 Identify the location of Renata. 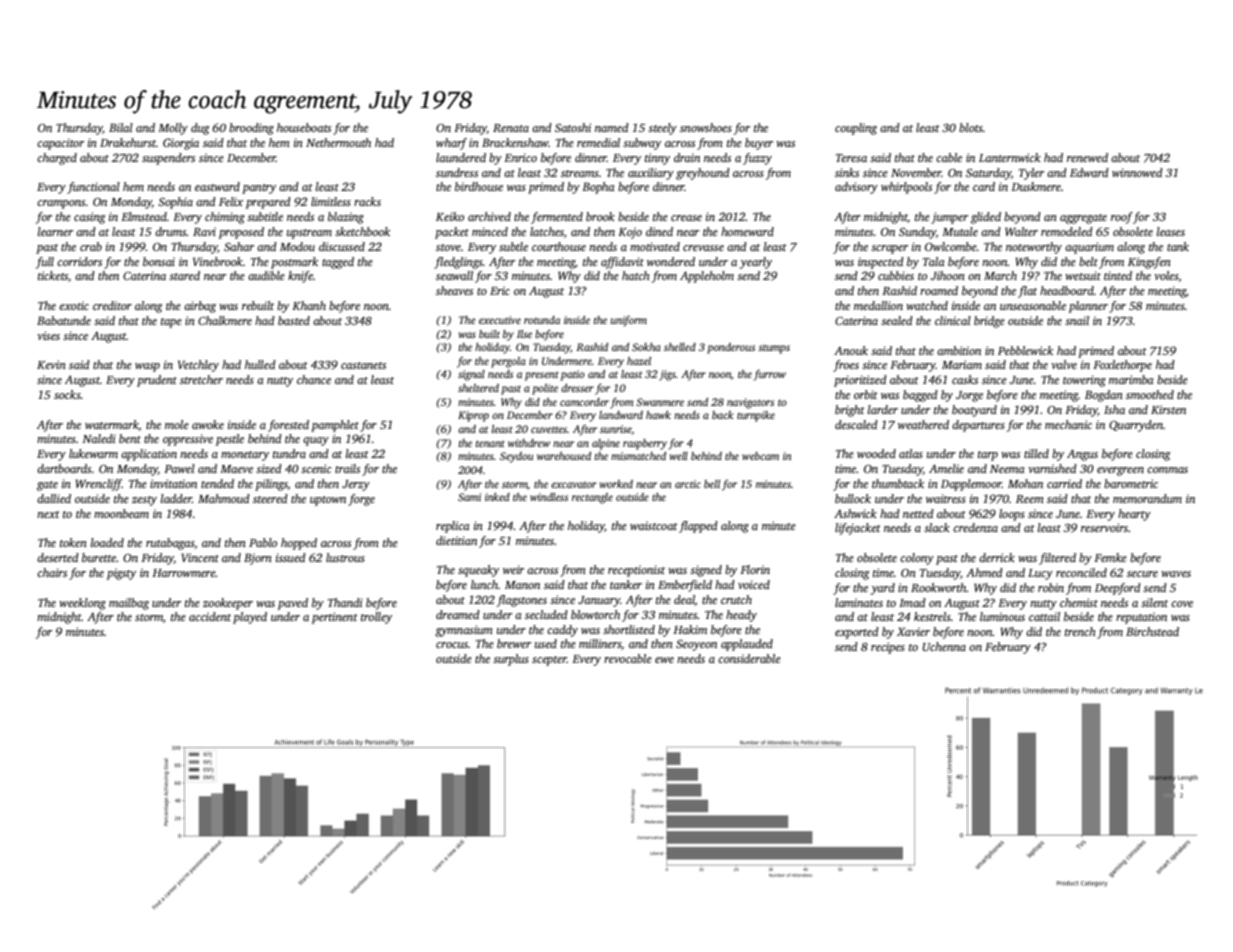
(511, 128).
